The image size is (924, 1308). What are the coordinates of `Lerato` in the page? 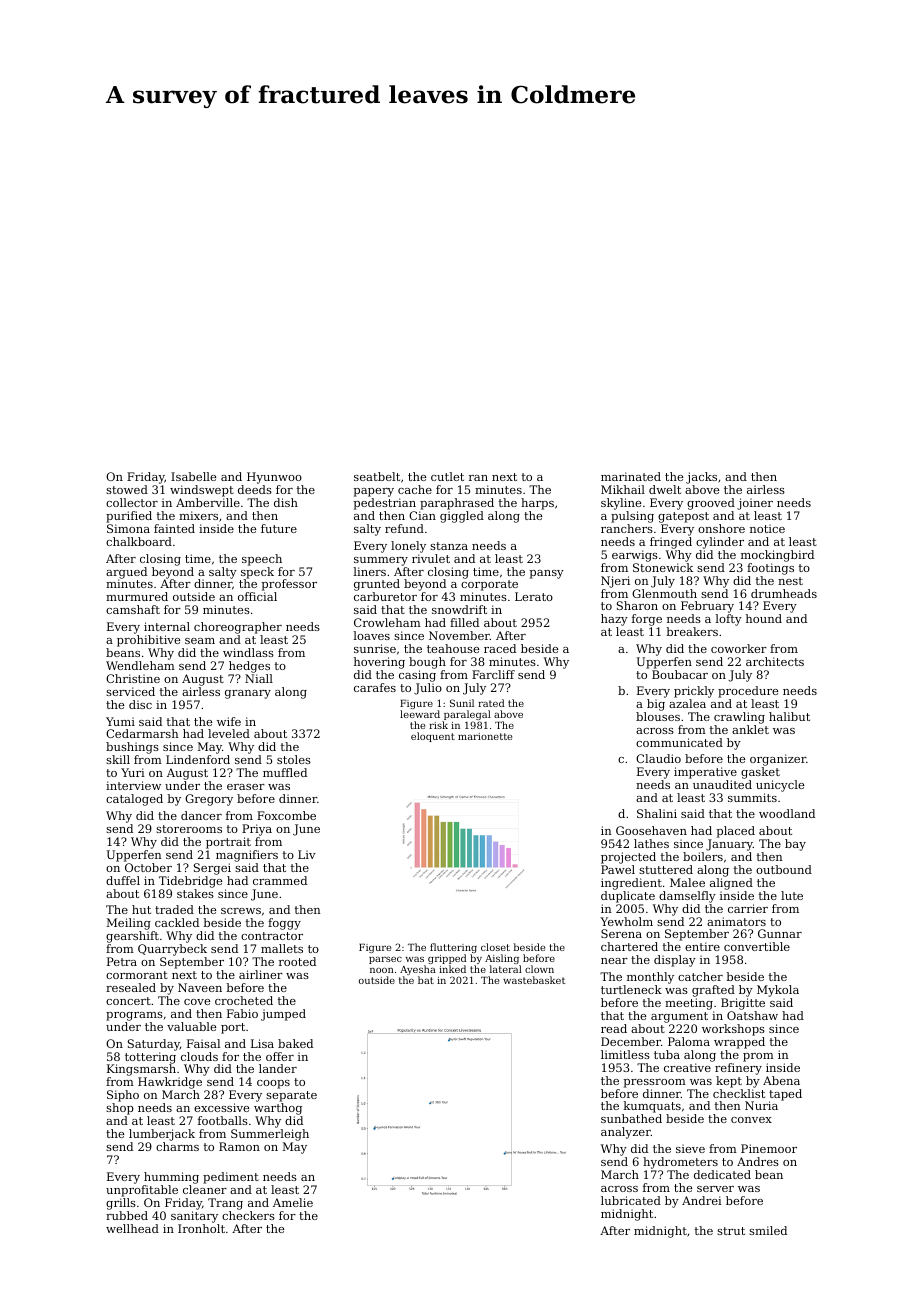 It's located at (534, 596).
